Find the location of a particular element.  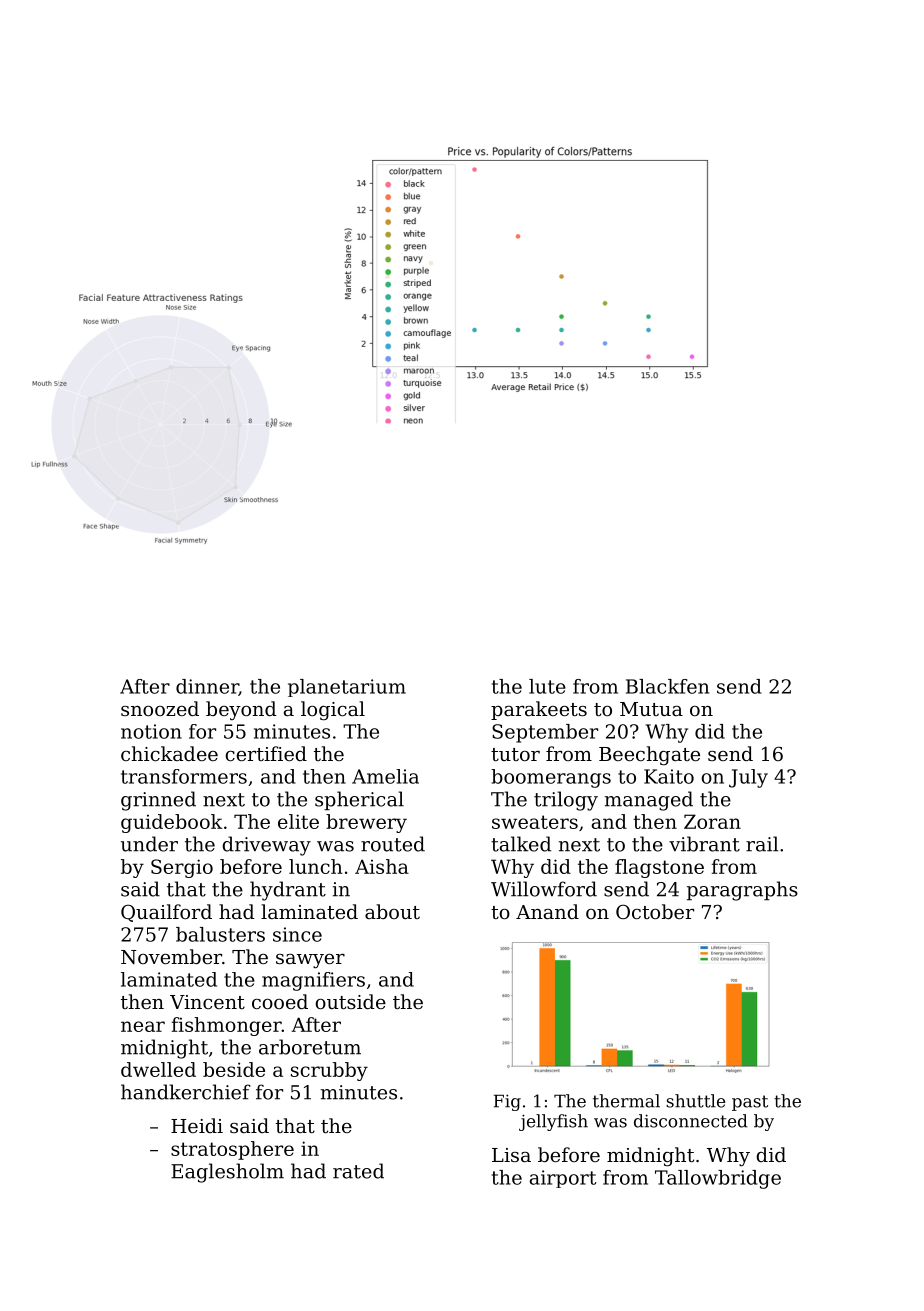

Lisa is located at coordinates (511, 1155).
